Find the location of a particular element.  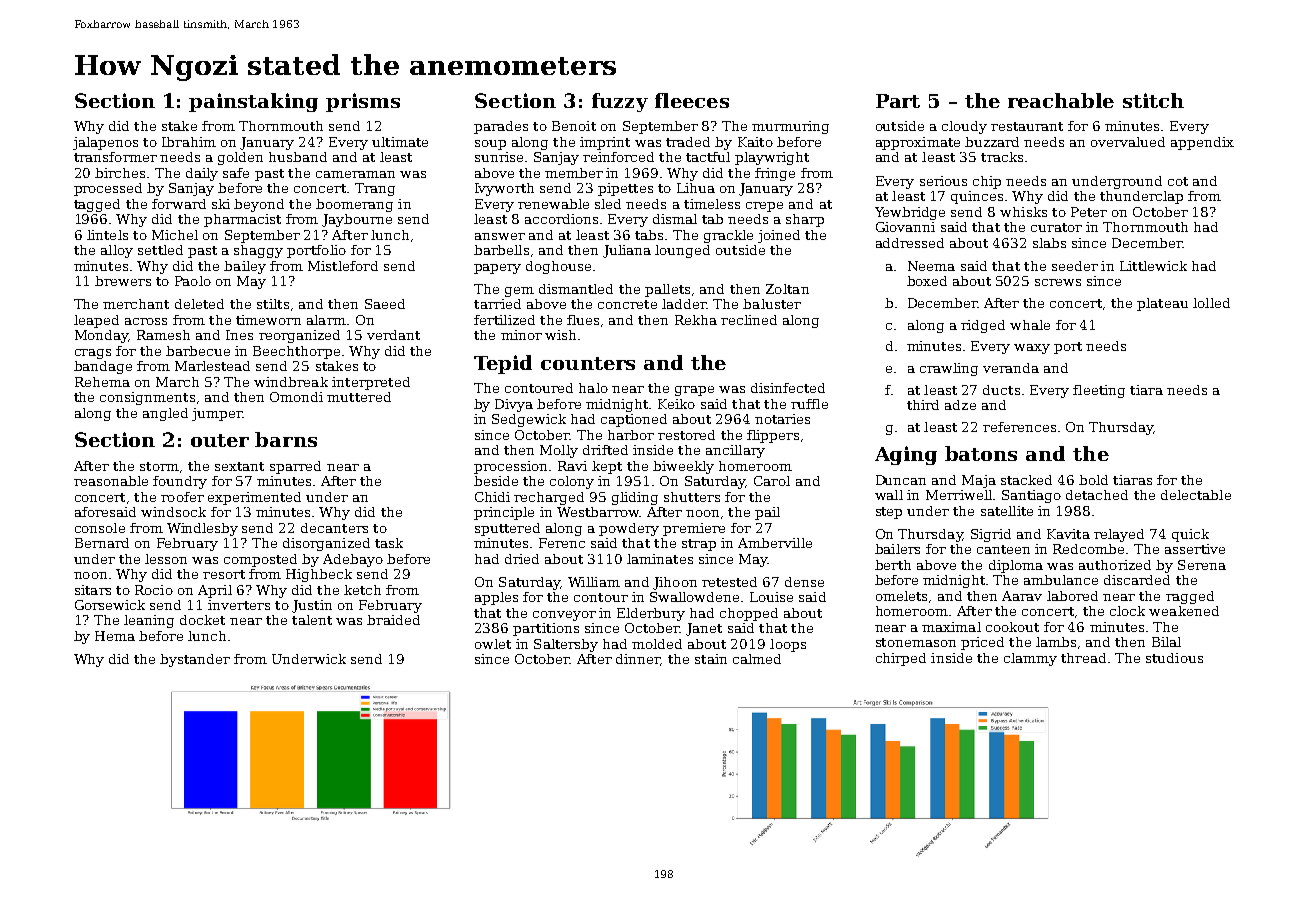

bystander is located at coordinates (195, 660).
